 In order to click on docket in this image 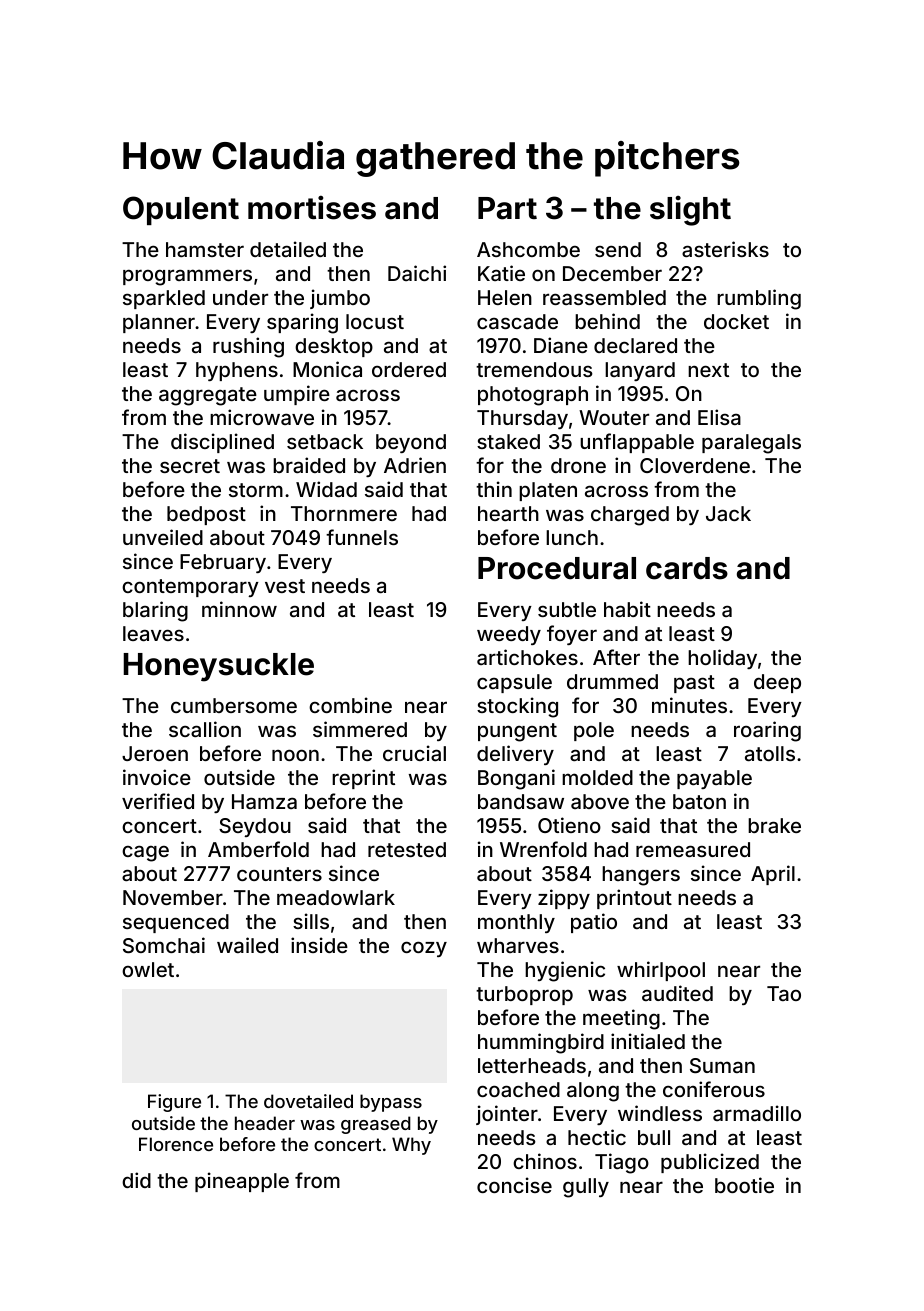, I will do `click(736, 321)`.
